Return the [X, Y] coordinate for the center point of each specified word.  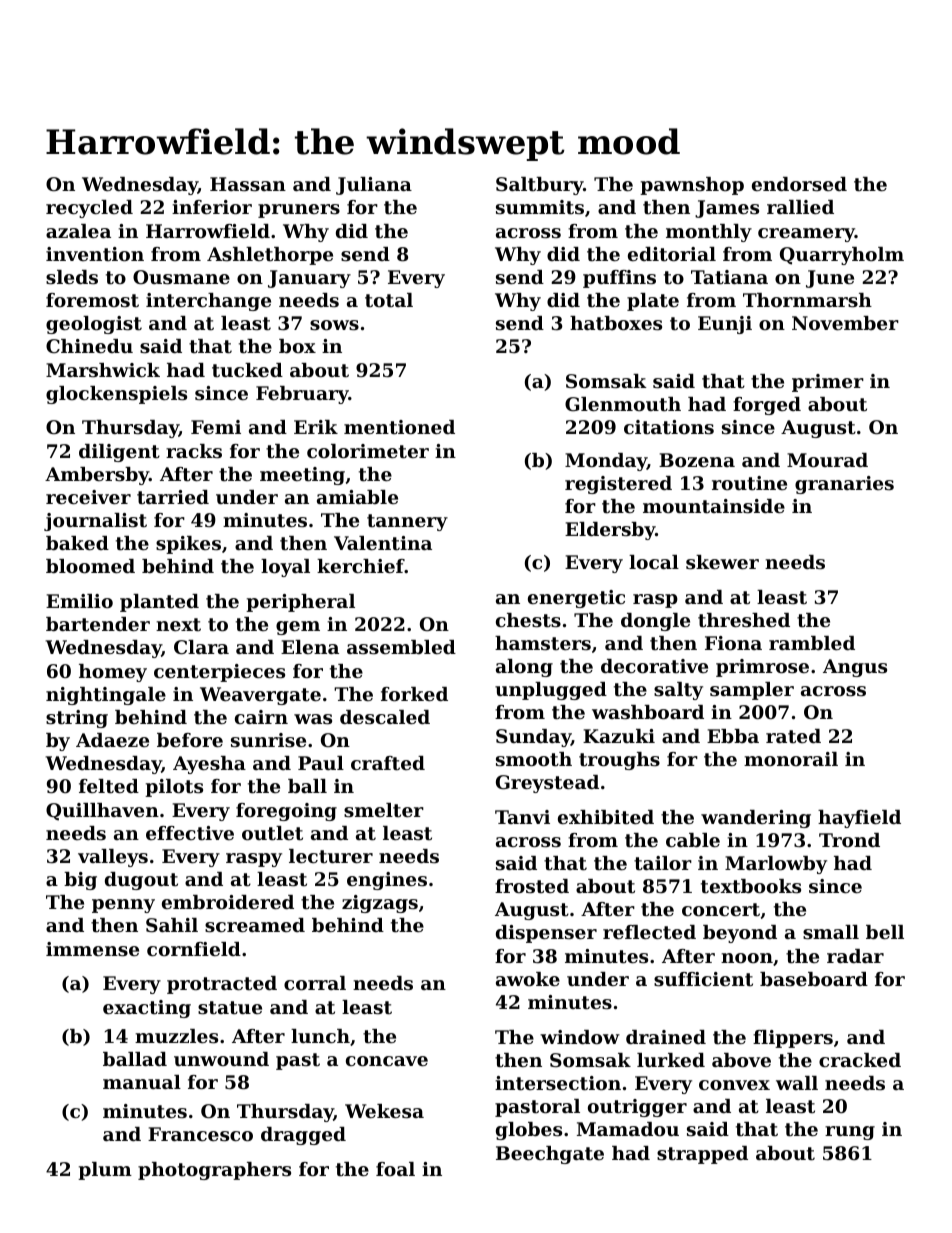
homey [113, 673]
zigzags [380, 904]
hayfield [859, 819]
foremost [92, 300]
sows [334, 325]
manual [142, 1082]
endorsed [799, 184]
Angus [855, 668]
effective [190, 833]
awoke [528, 979]
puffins [619, 279]
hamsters [543, 643]
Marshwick [103, 370]
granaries [844, 485]
